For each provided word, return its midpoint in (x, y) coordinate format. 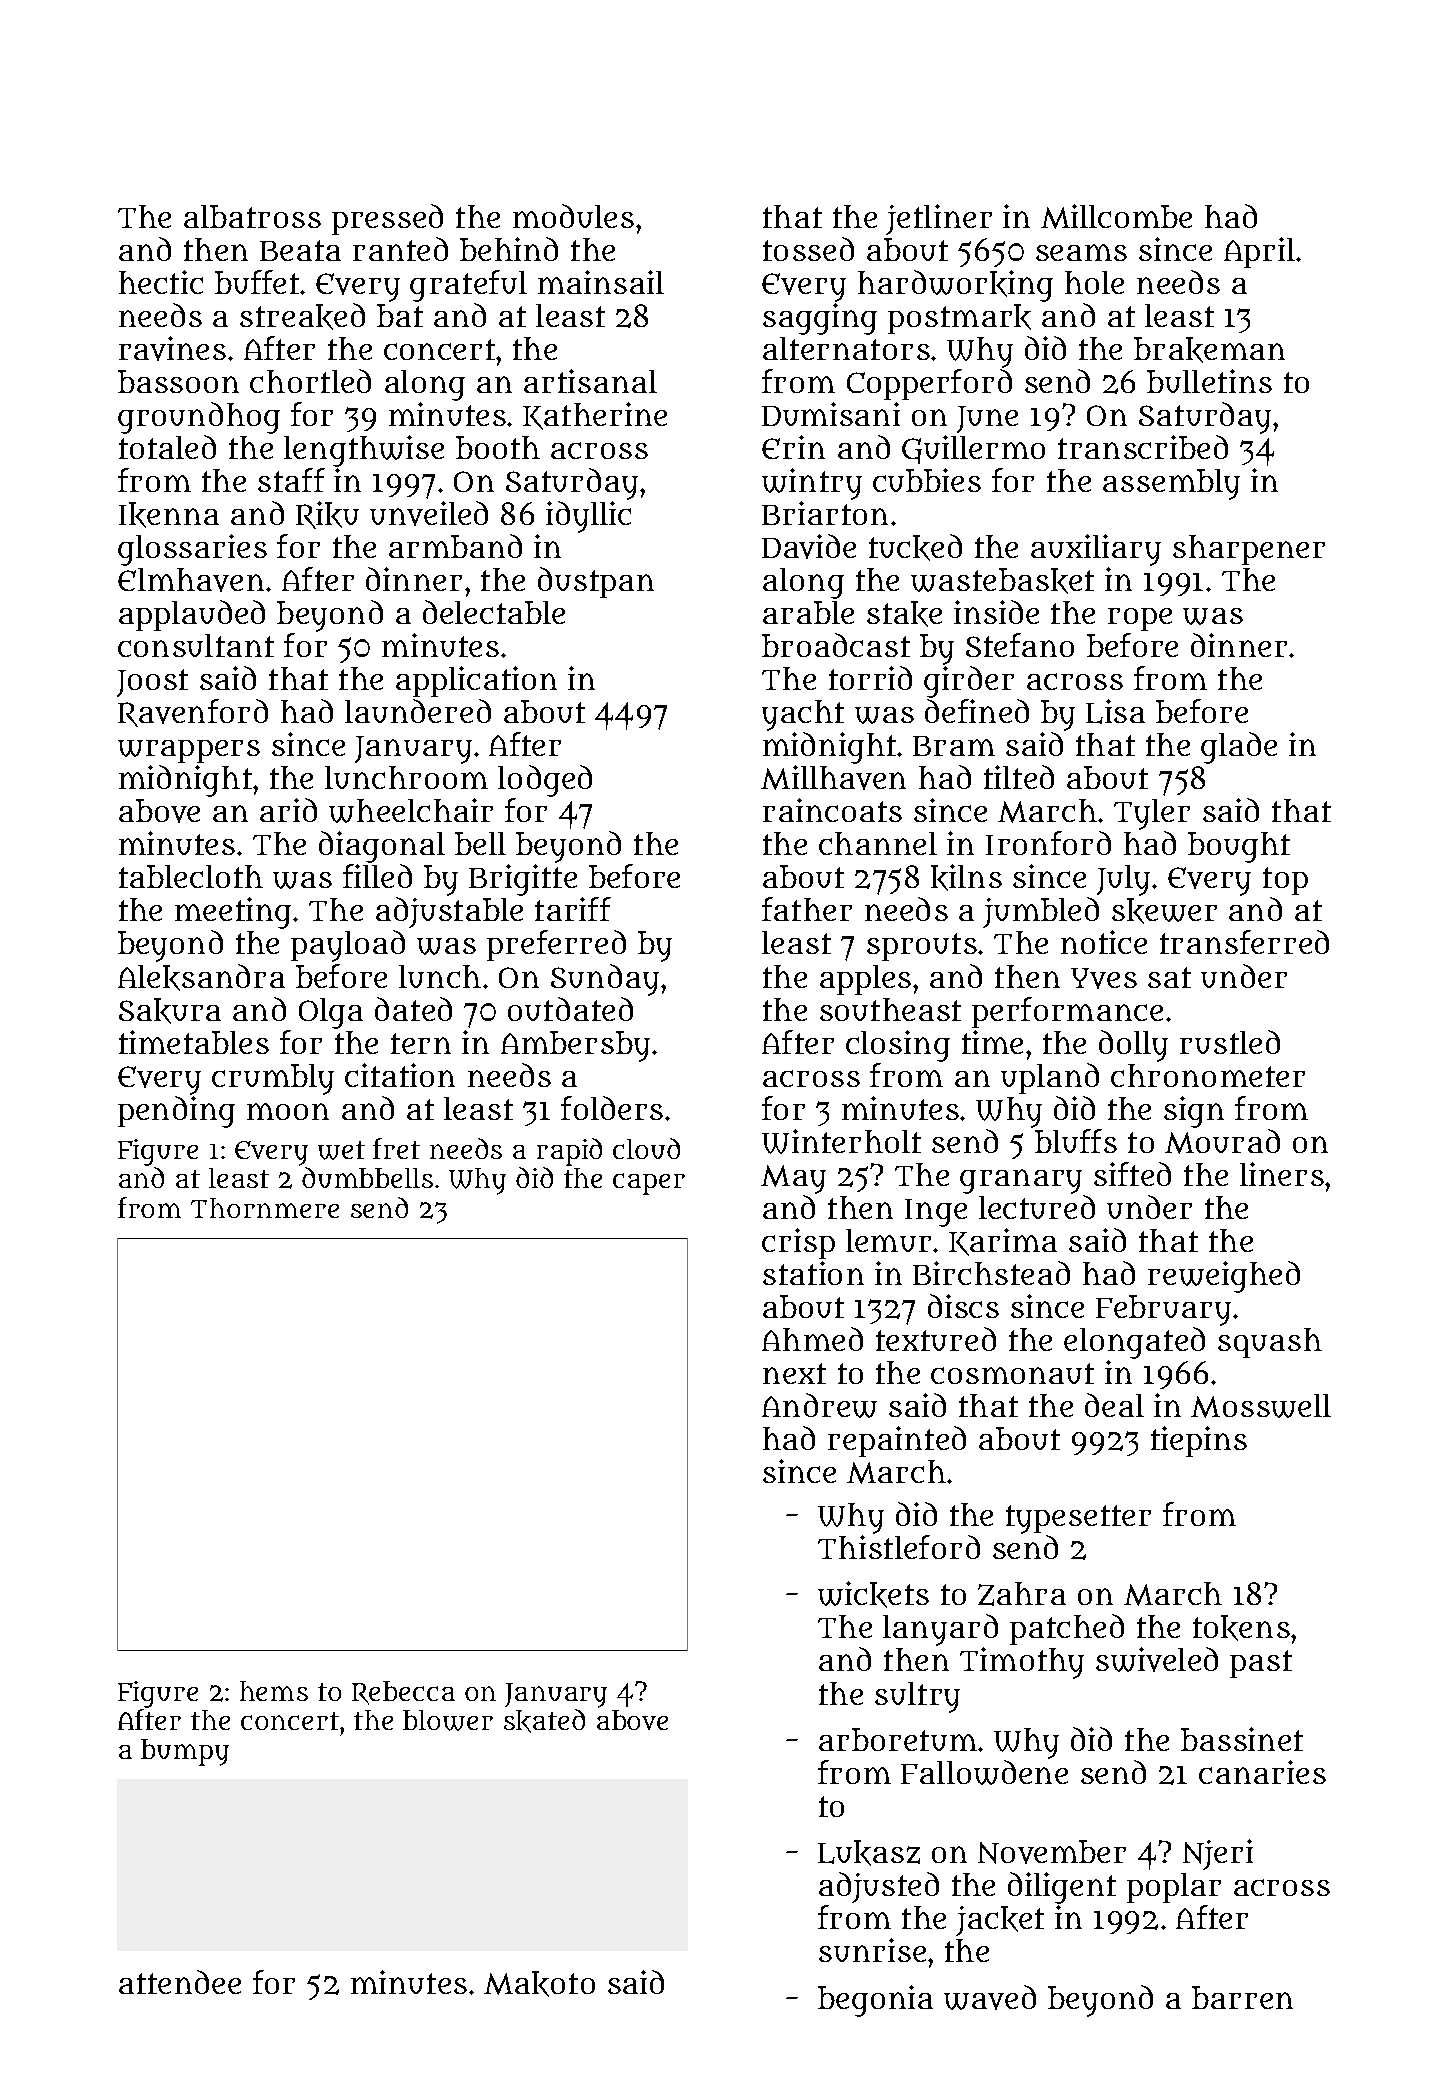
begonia (875, 2001)
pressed (387, 219)
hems (274, 1691)
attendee (180, 1982)
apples (865, 980)
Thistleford (899, 1547)
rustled (1230, 1042)
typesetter (1078, 1519)
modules (573, 216)
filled (377, 876)
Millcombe (1116, 216)
